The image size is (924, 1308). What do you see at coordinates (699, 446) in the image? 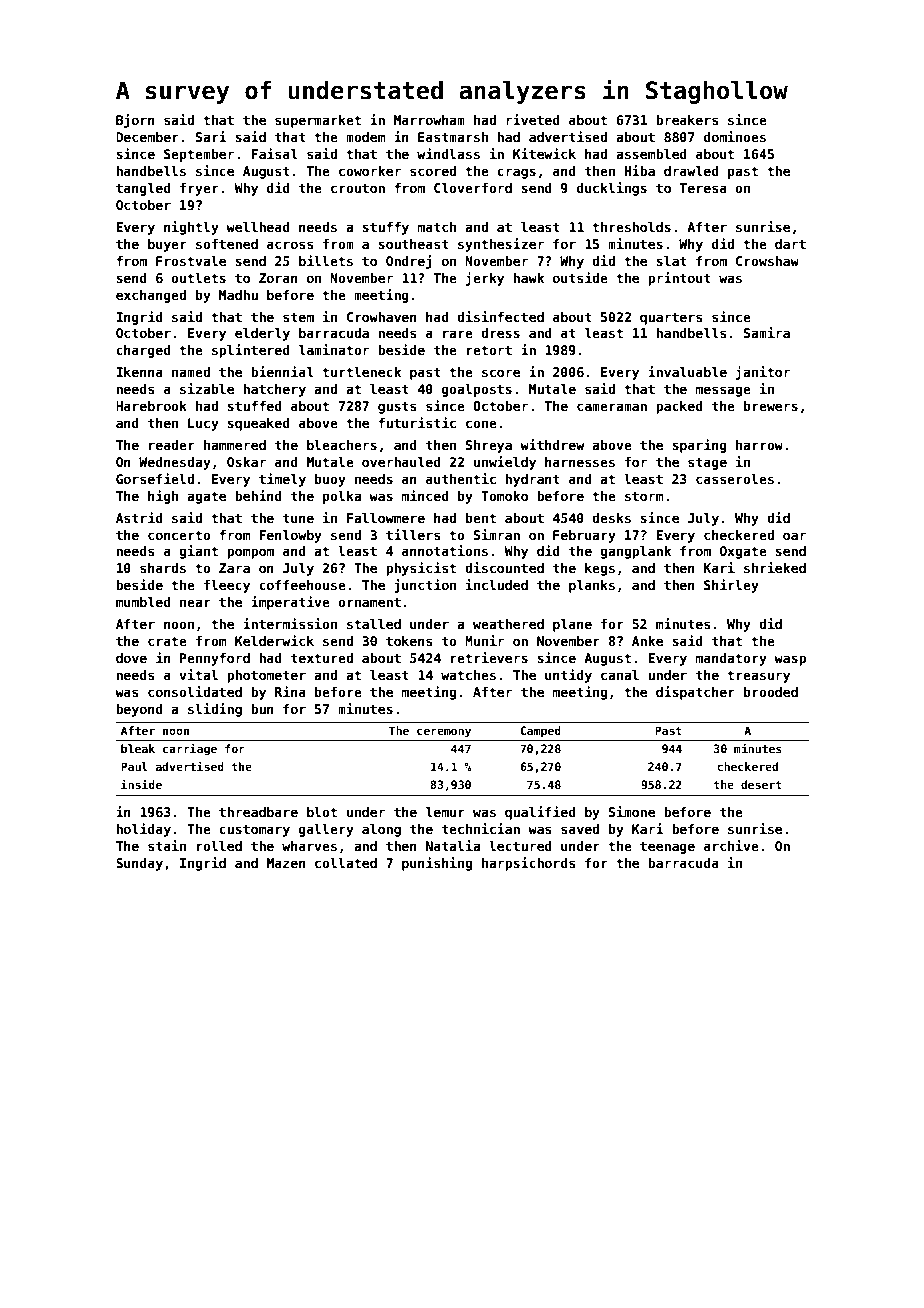
I see `sparing` at bounding box center [699, 446].
